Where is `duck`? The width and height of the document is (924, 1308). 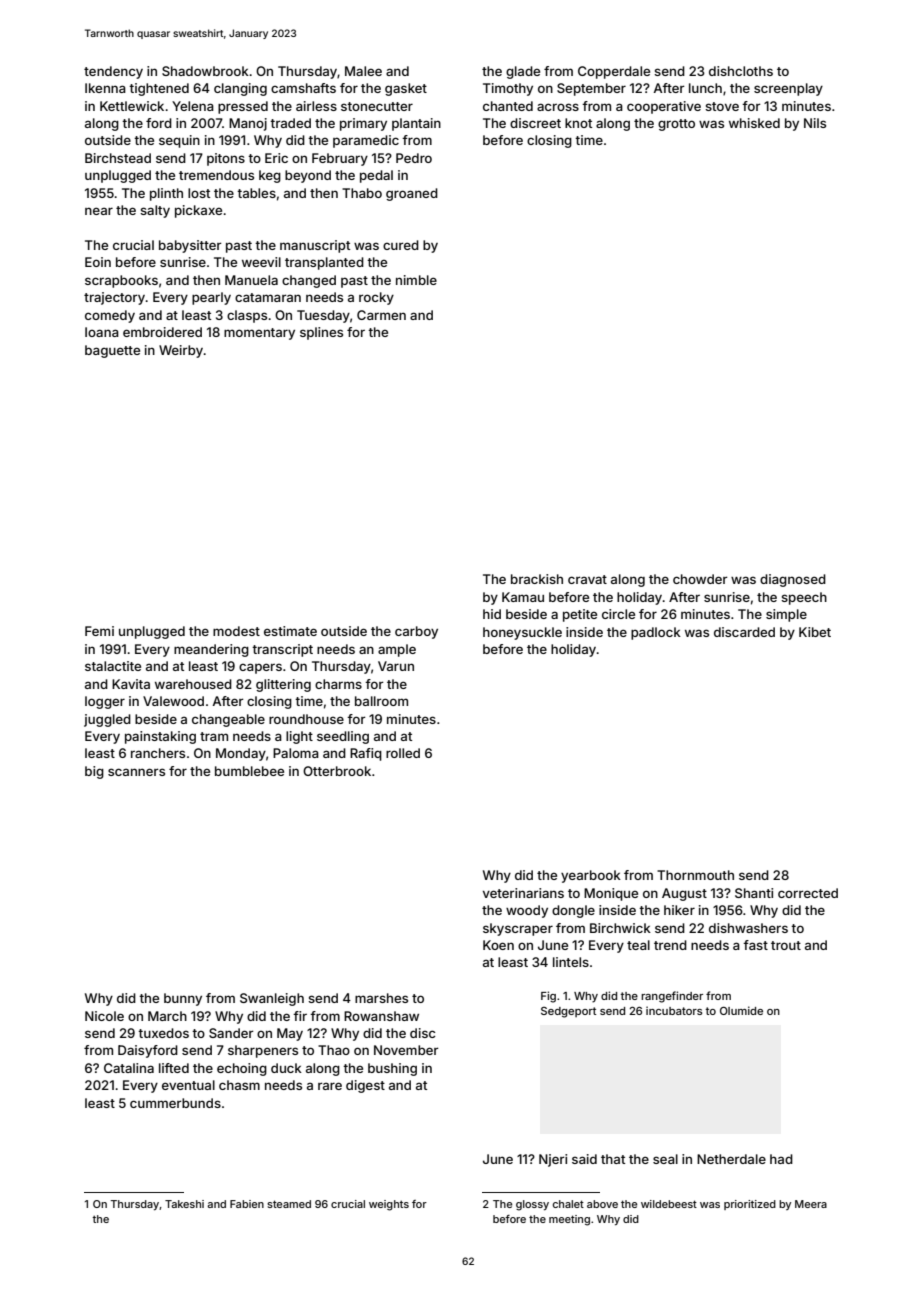
duck is located at coordinates (286, 1068).
